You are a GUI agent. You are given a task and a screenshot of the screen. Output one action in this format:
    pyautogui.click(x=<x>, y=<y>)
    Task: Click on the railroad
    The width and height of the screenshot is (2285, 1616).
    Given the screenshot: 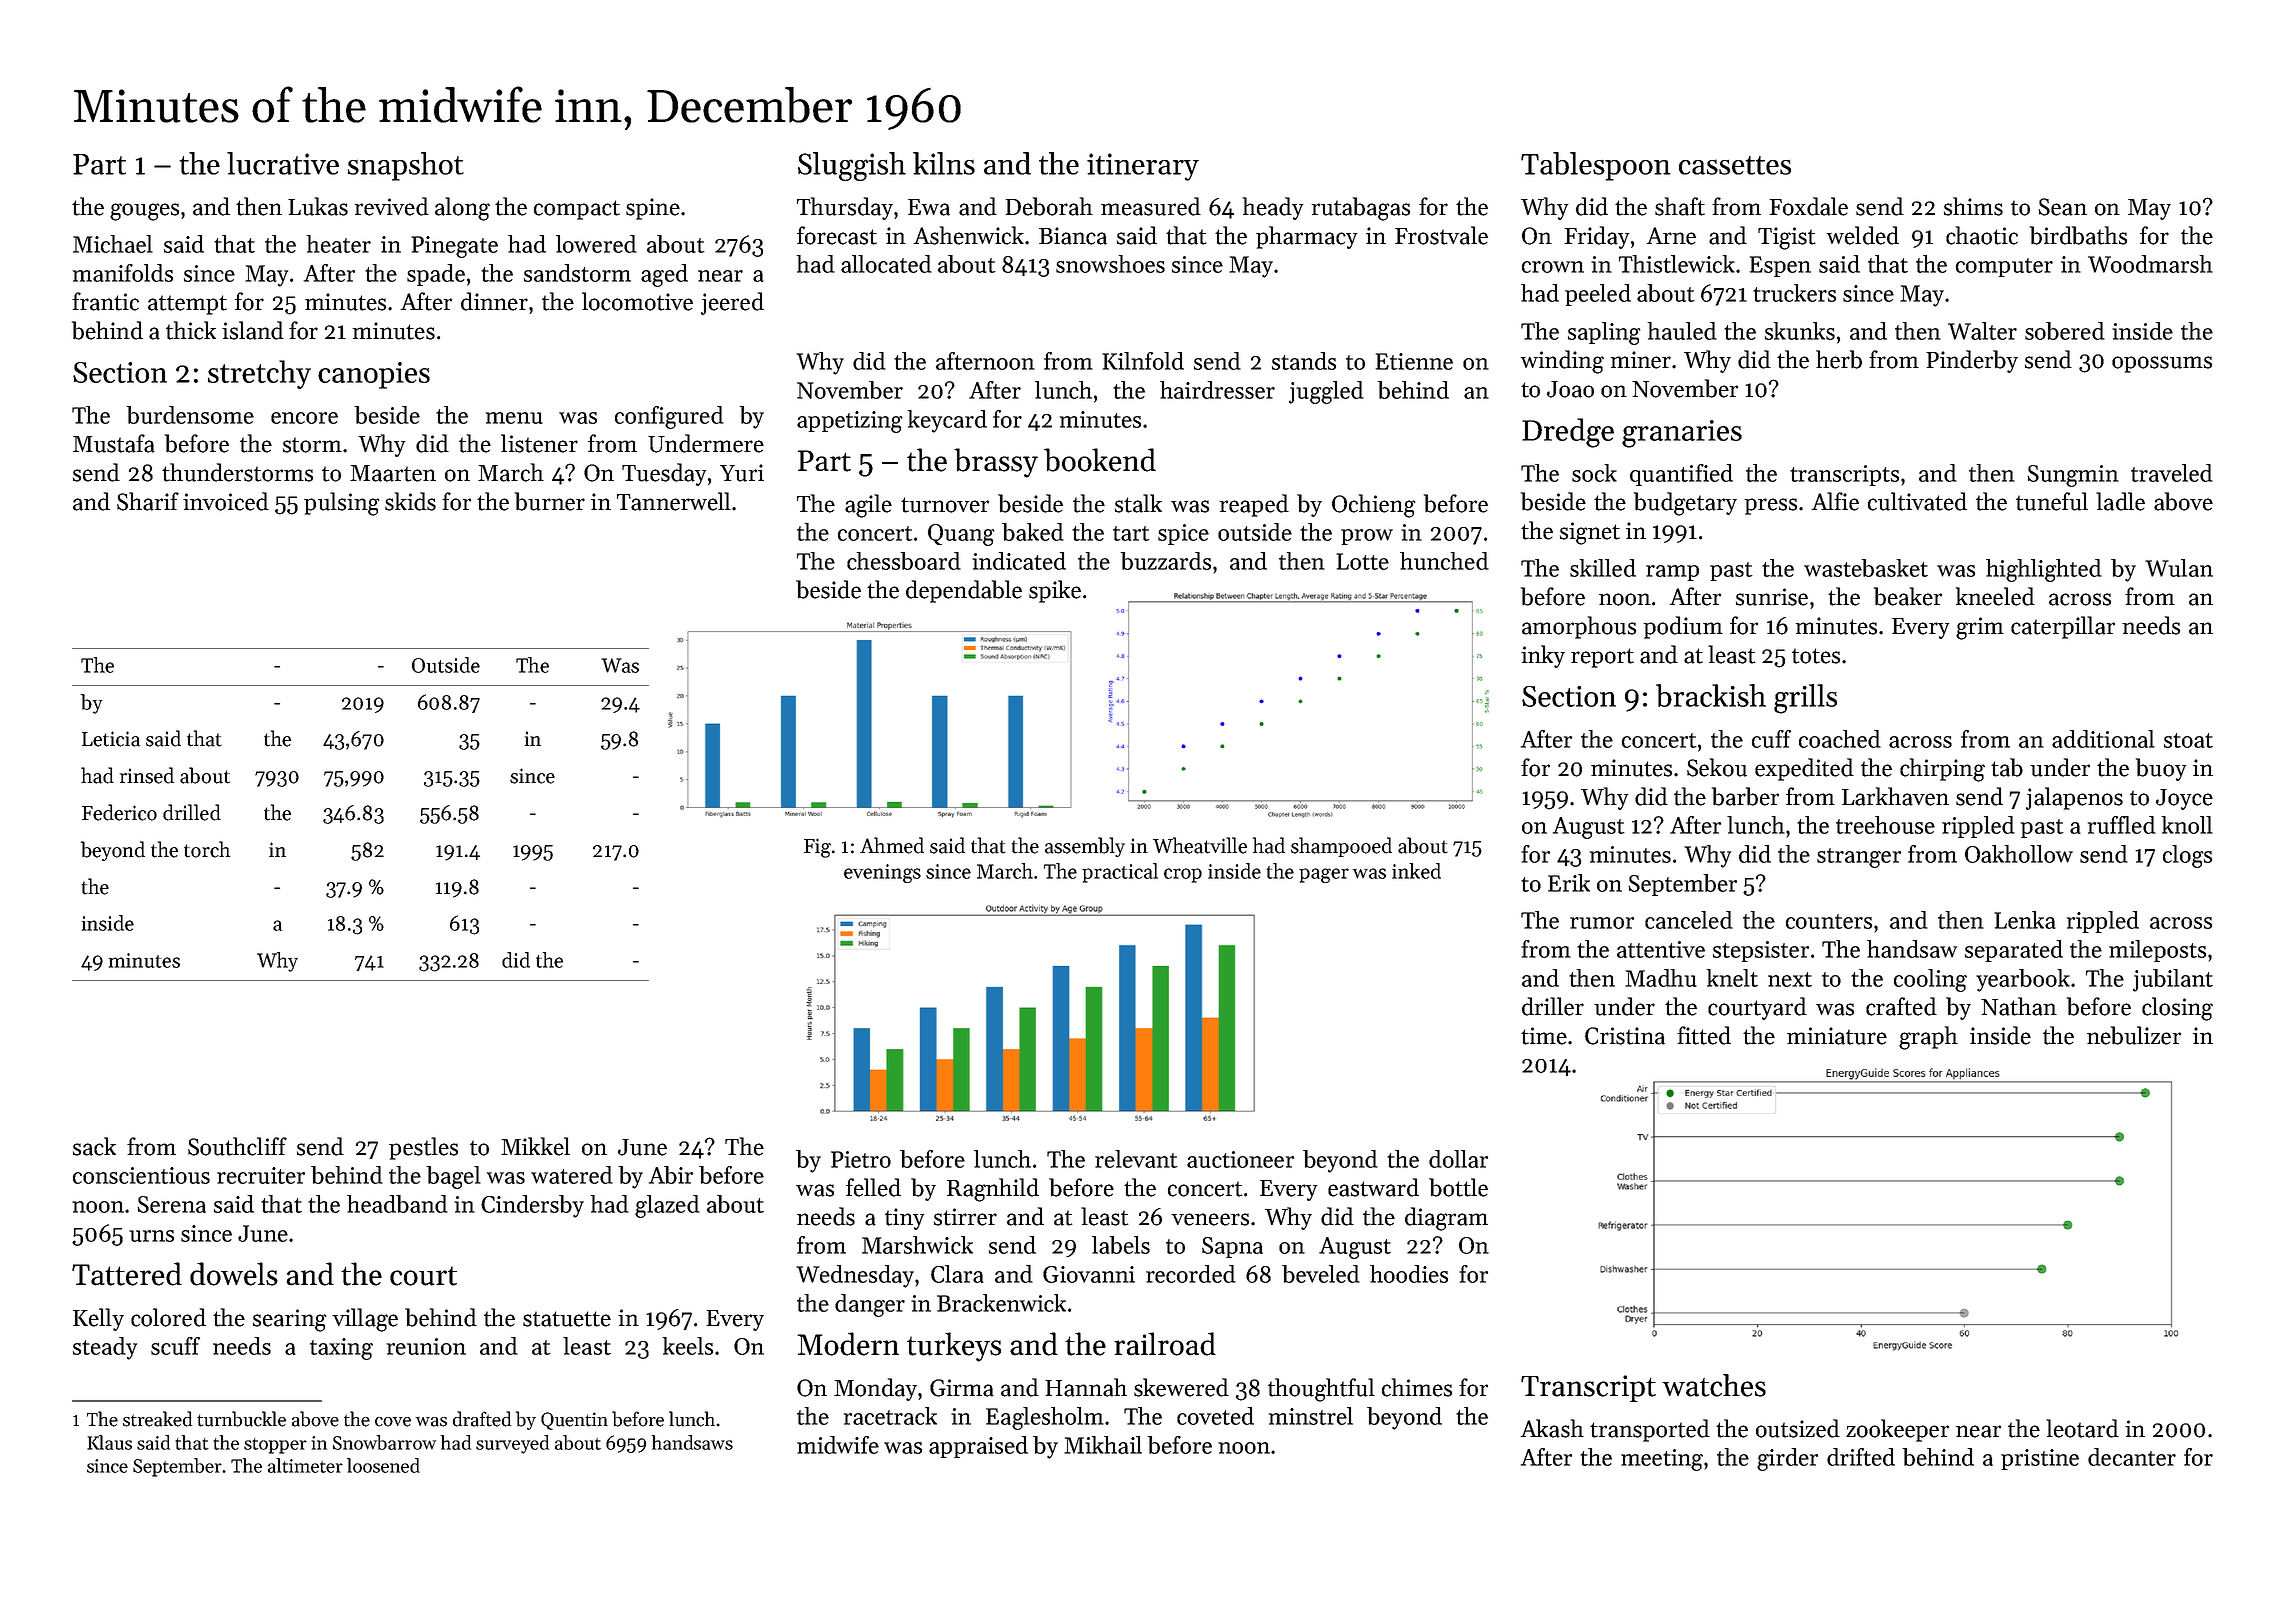 What is the action you would take?
    pyautogui.click(x=1165, y=1344)
